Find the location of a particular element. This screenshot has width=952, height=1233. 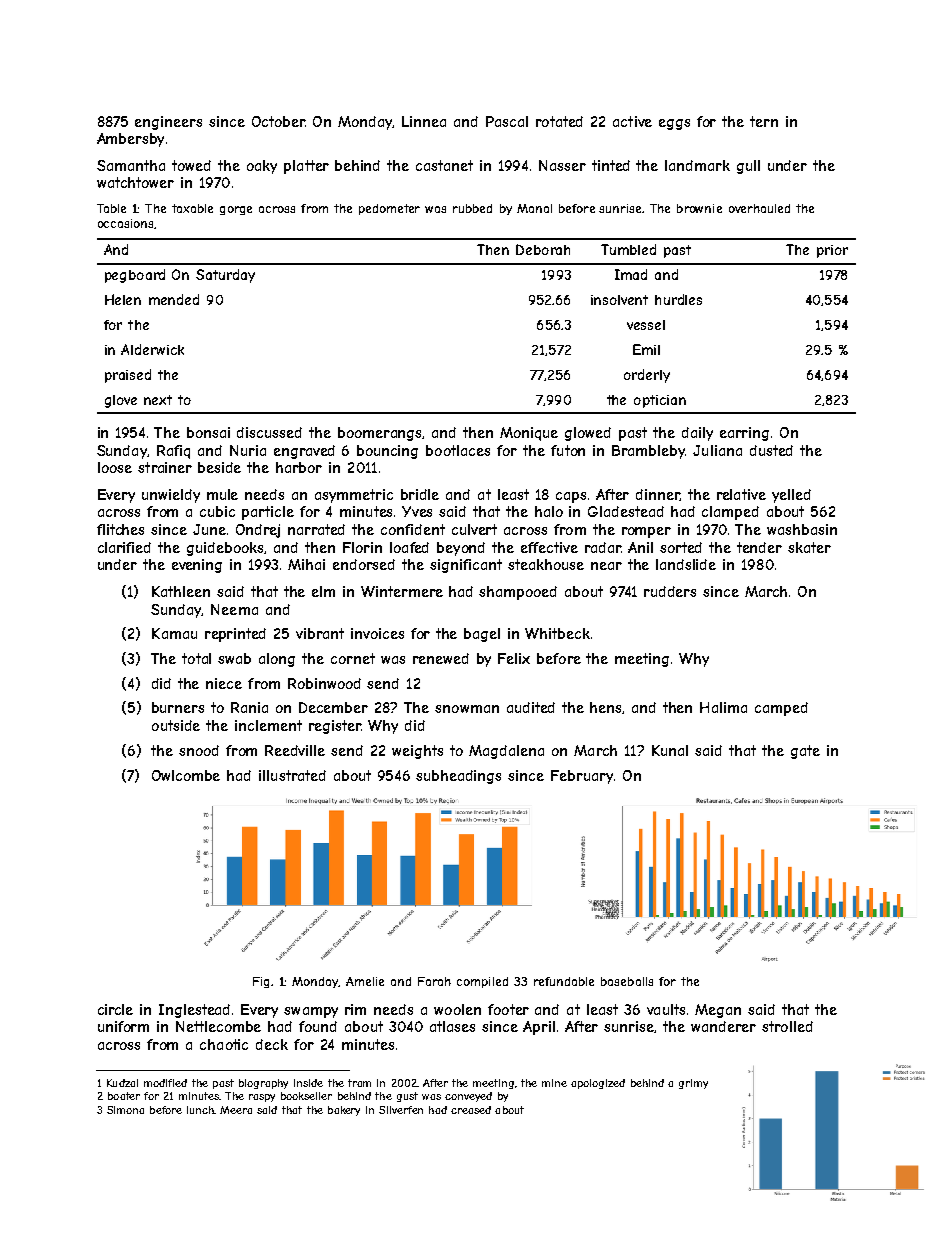

along is located at coordinates (277, 660).
